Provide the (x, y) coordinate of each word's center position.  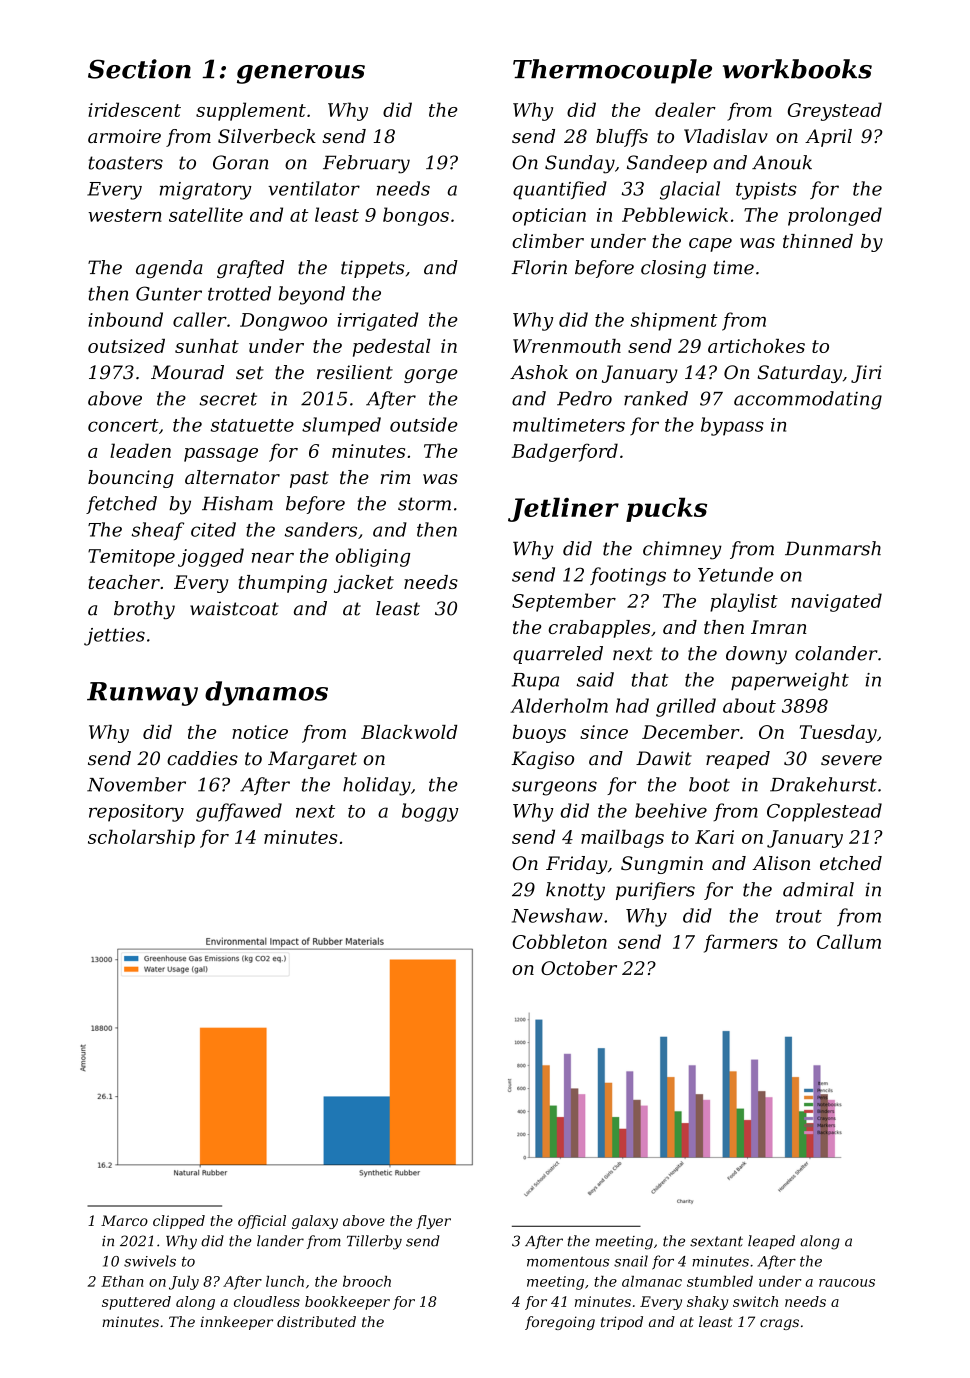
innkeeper (237, 1323)
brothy (144, 610)
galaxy (315, 1222)
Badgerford (565, 452)
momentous (568, 1262)
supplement (251, 111)
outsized (126, 346)
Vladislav (726, 136)
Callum (849, 941)
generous (301, 74)
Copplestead (824, 812)
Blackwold (409, 732)
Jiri (866, 374)
